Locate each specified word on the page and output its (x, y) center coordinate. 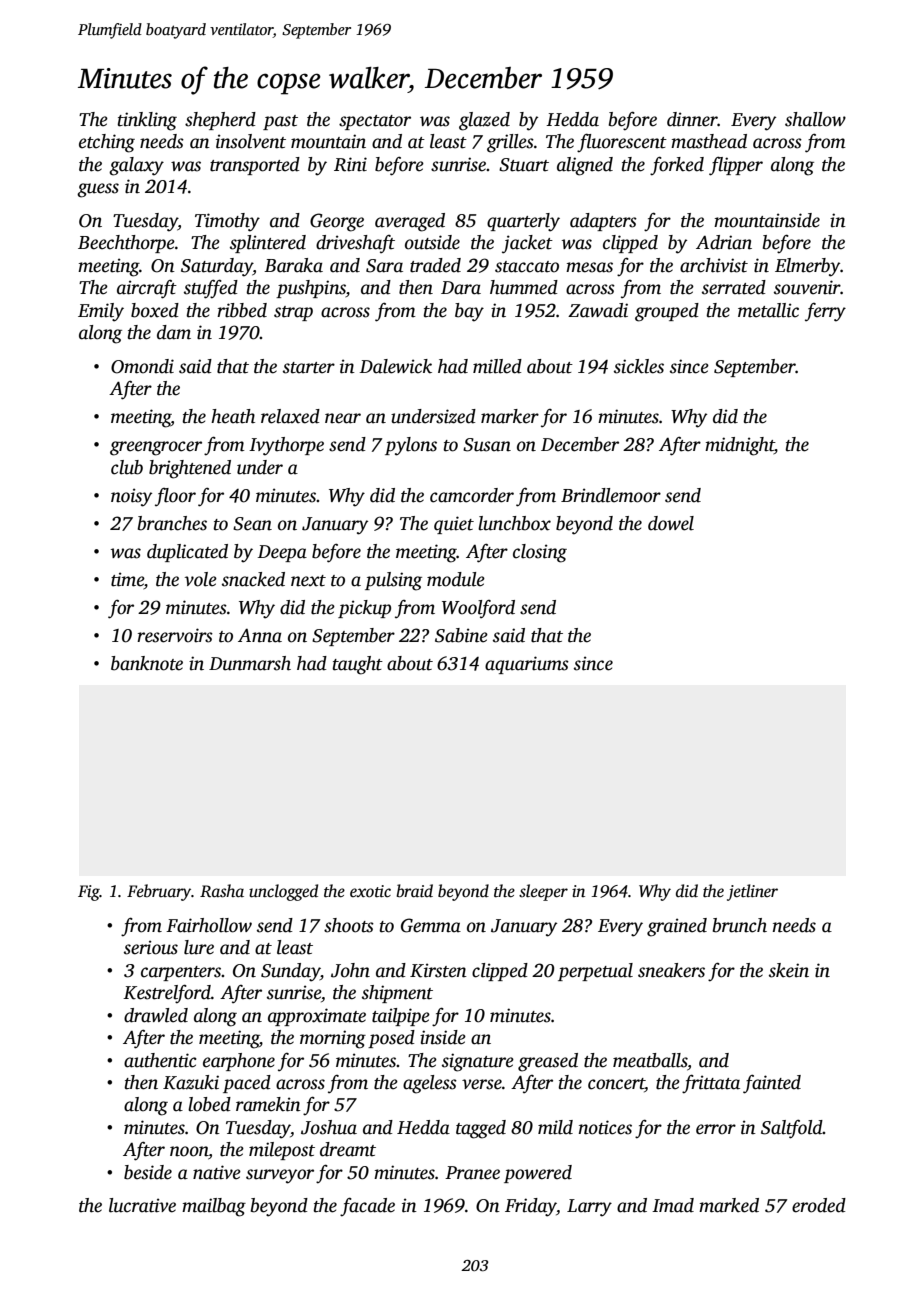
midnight (739, 446)
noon (189, 1151)
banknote (147, 663)
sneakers (671, 970)
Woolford (478, 609)
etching (107, 143)
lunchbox (514, 523)
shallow (815, 119)
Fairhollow (209, 925)
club (127, 467)
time (127, 580)
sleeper (543, 892)
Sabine (461, 635)
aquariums (527, 665)
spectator (375, 122)
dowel (671, 523)
